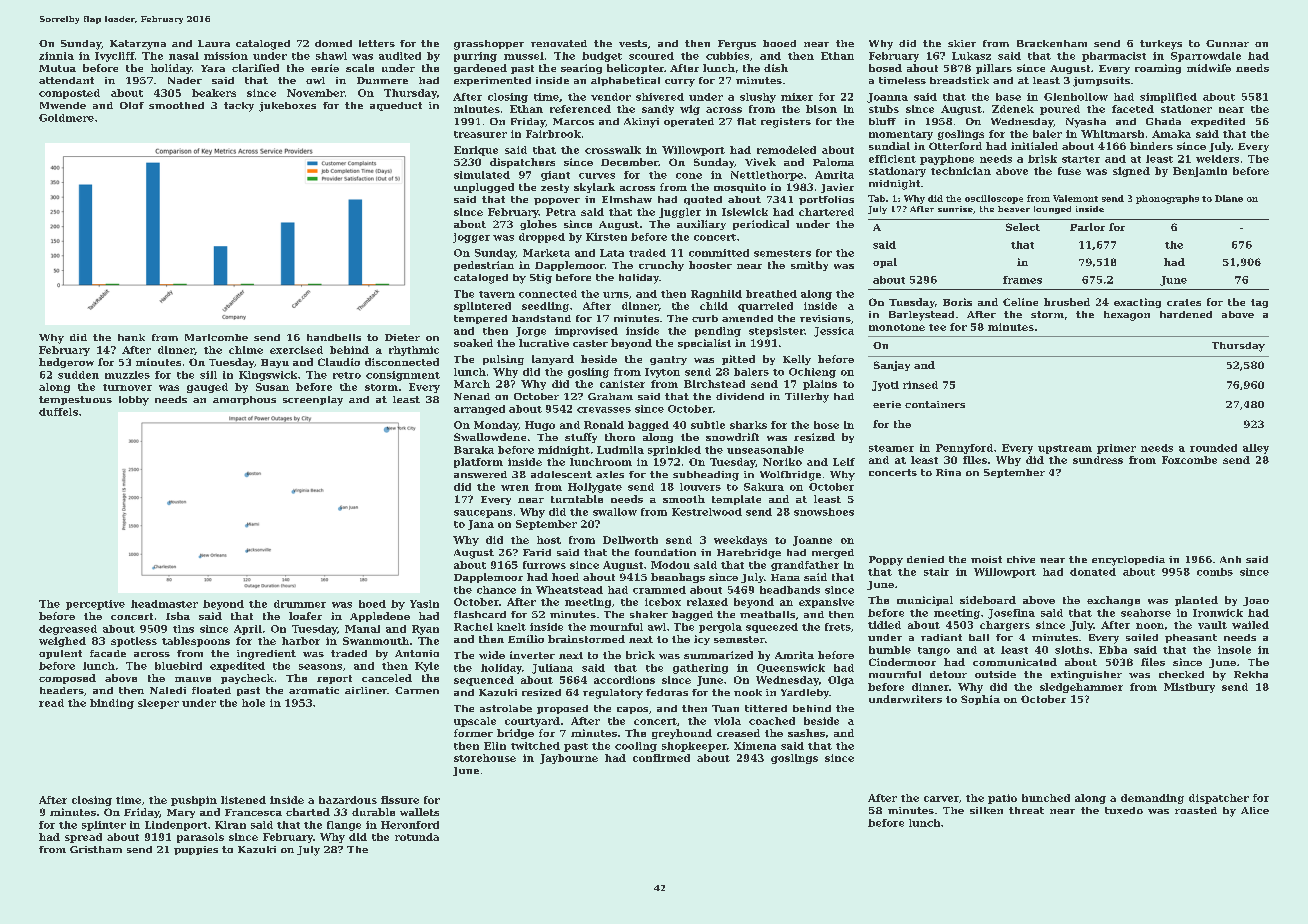 The width and height of the image is (1308, 924). Describe the element at coordinates (58, 412) in the image. I see `duffels` at that location.
